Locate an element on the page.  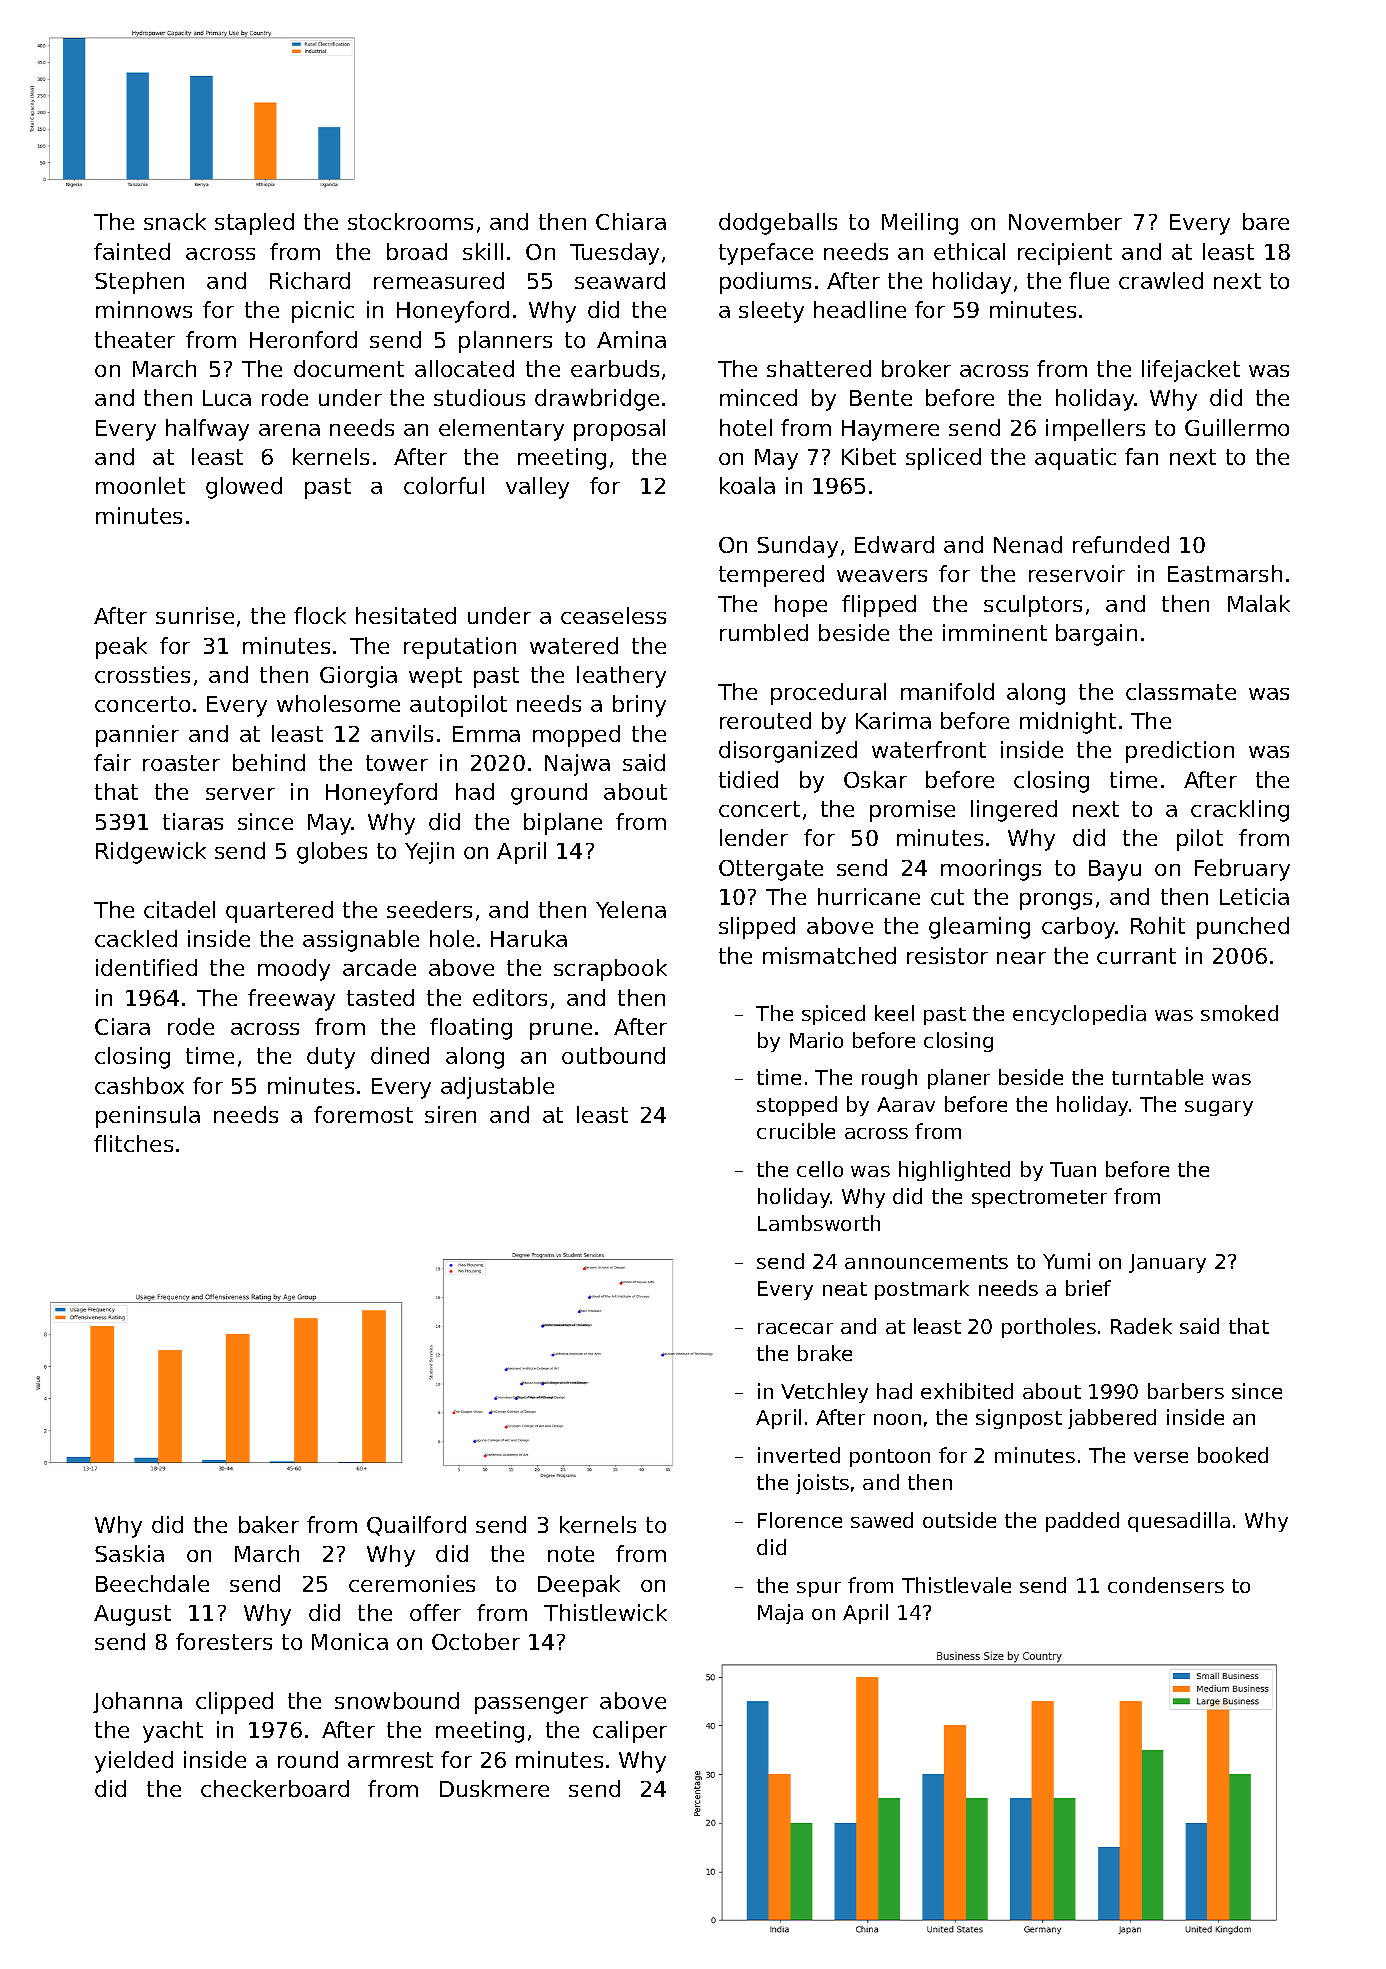
checkerboard is located at coordinates (275, 1788).
